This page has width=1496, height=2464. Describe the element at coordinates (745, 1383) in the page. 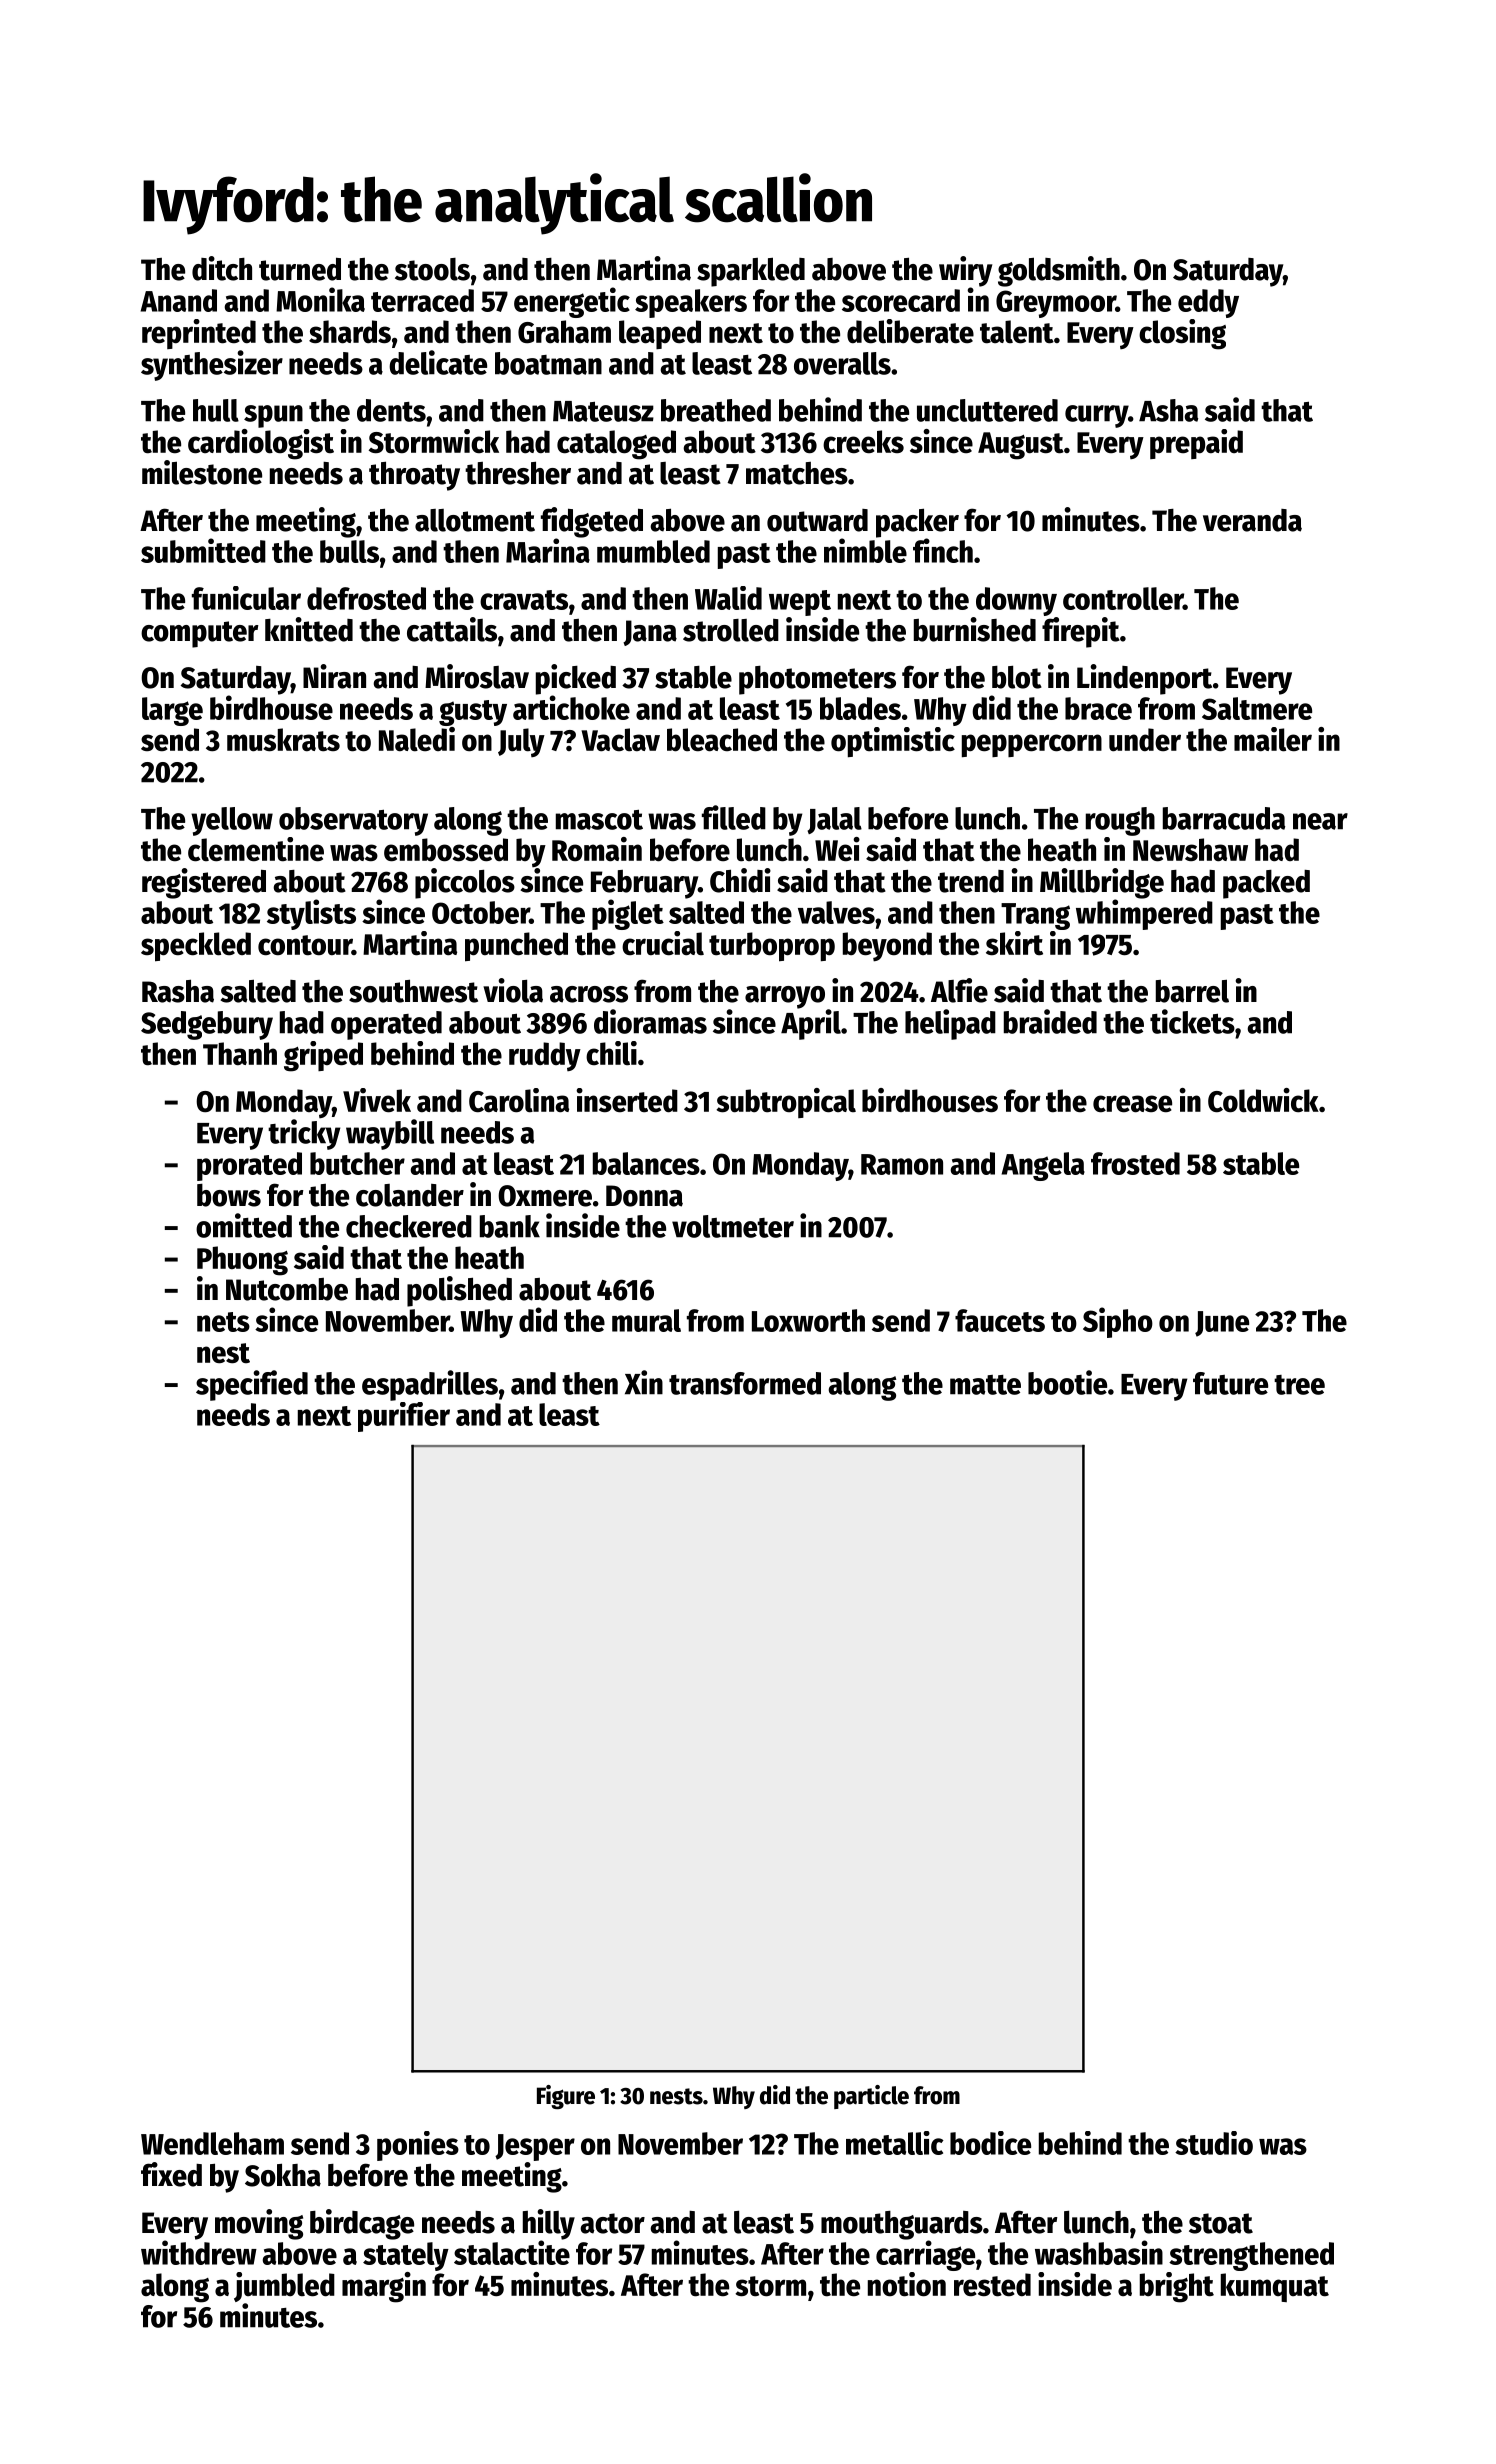

I see `transformed` at that location.
